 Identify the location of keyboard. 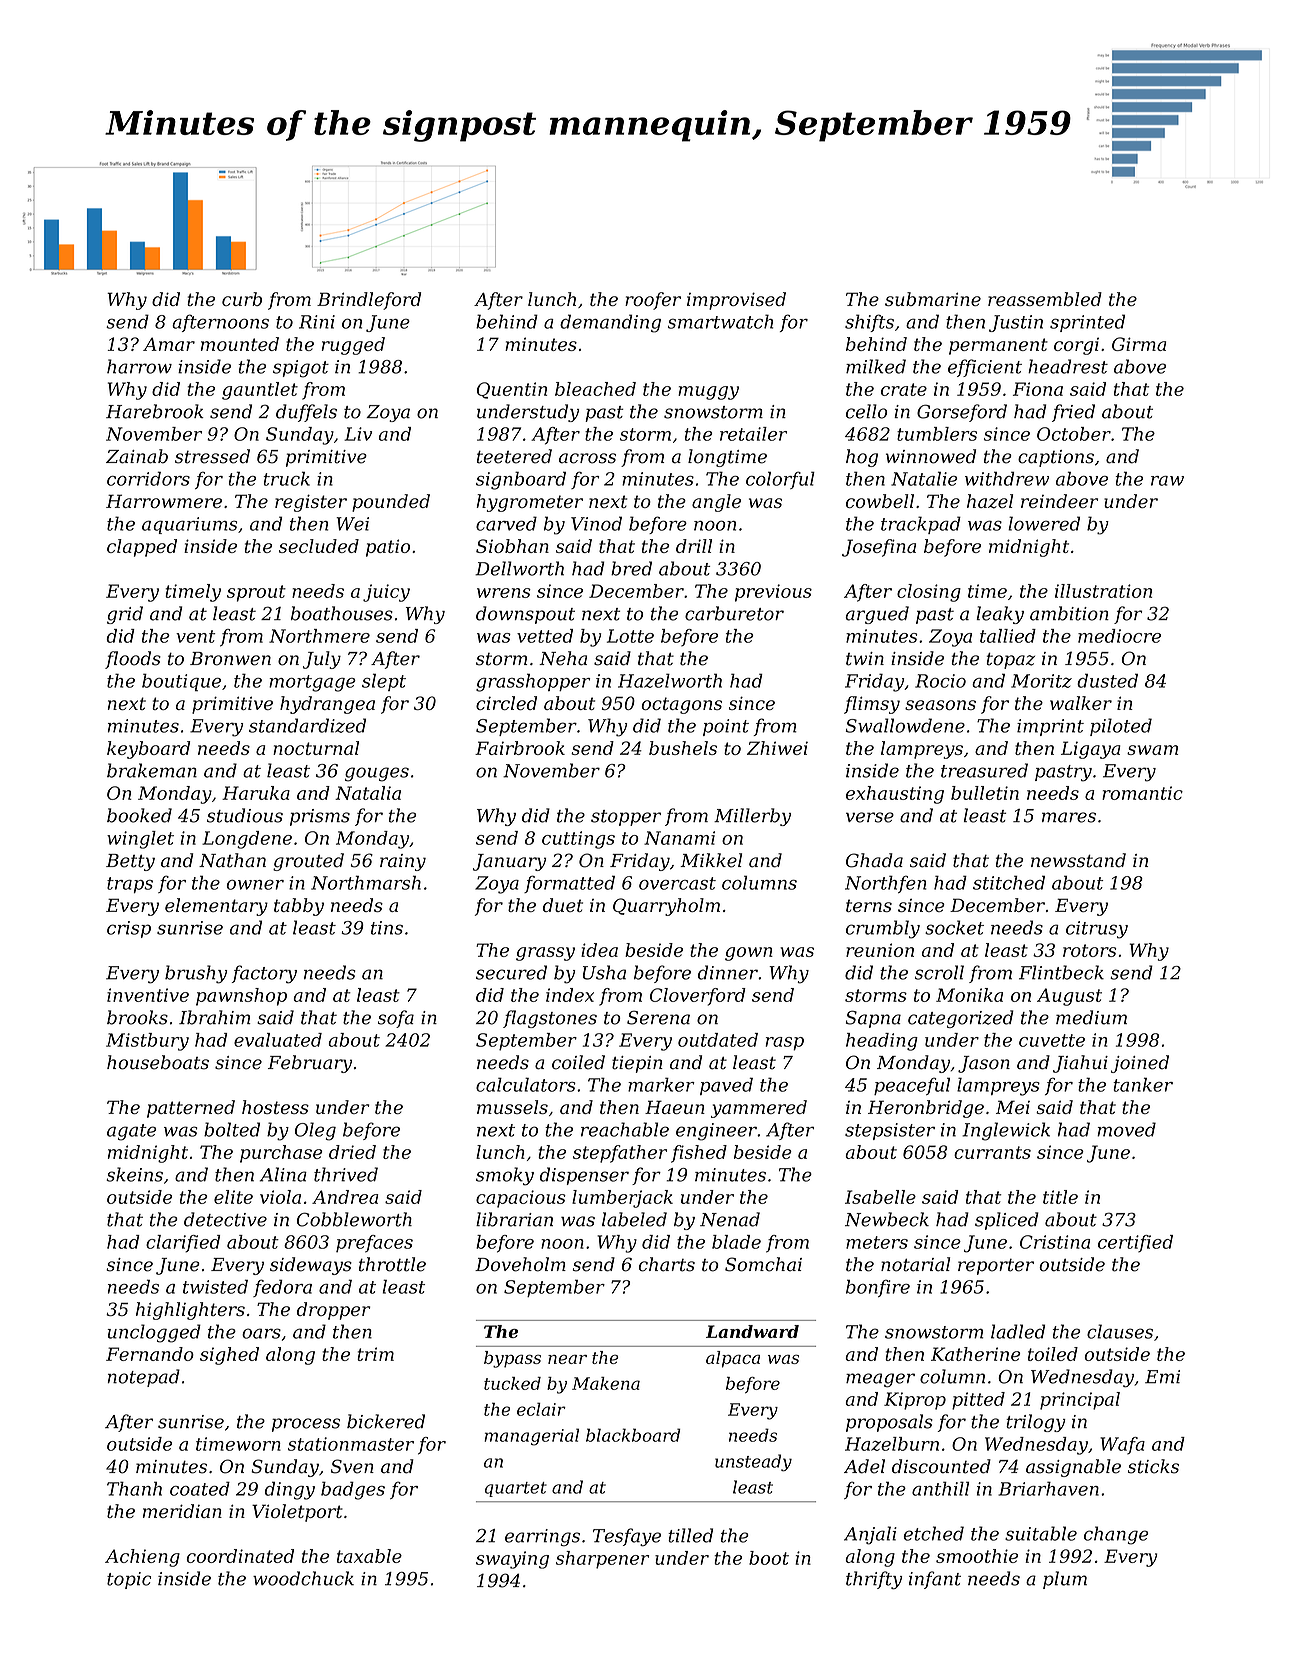
(148, 750).
